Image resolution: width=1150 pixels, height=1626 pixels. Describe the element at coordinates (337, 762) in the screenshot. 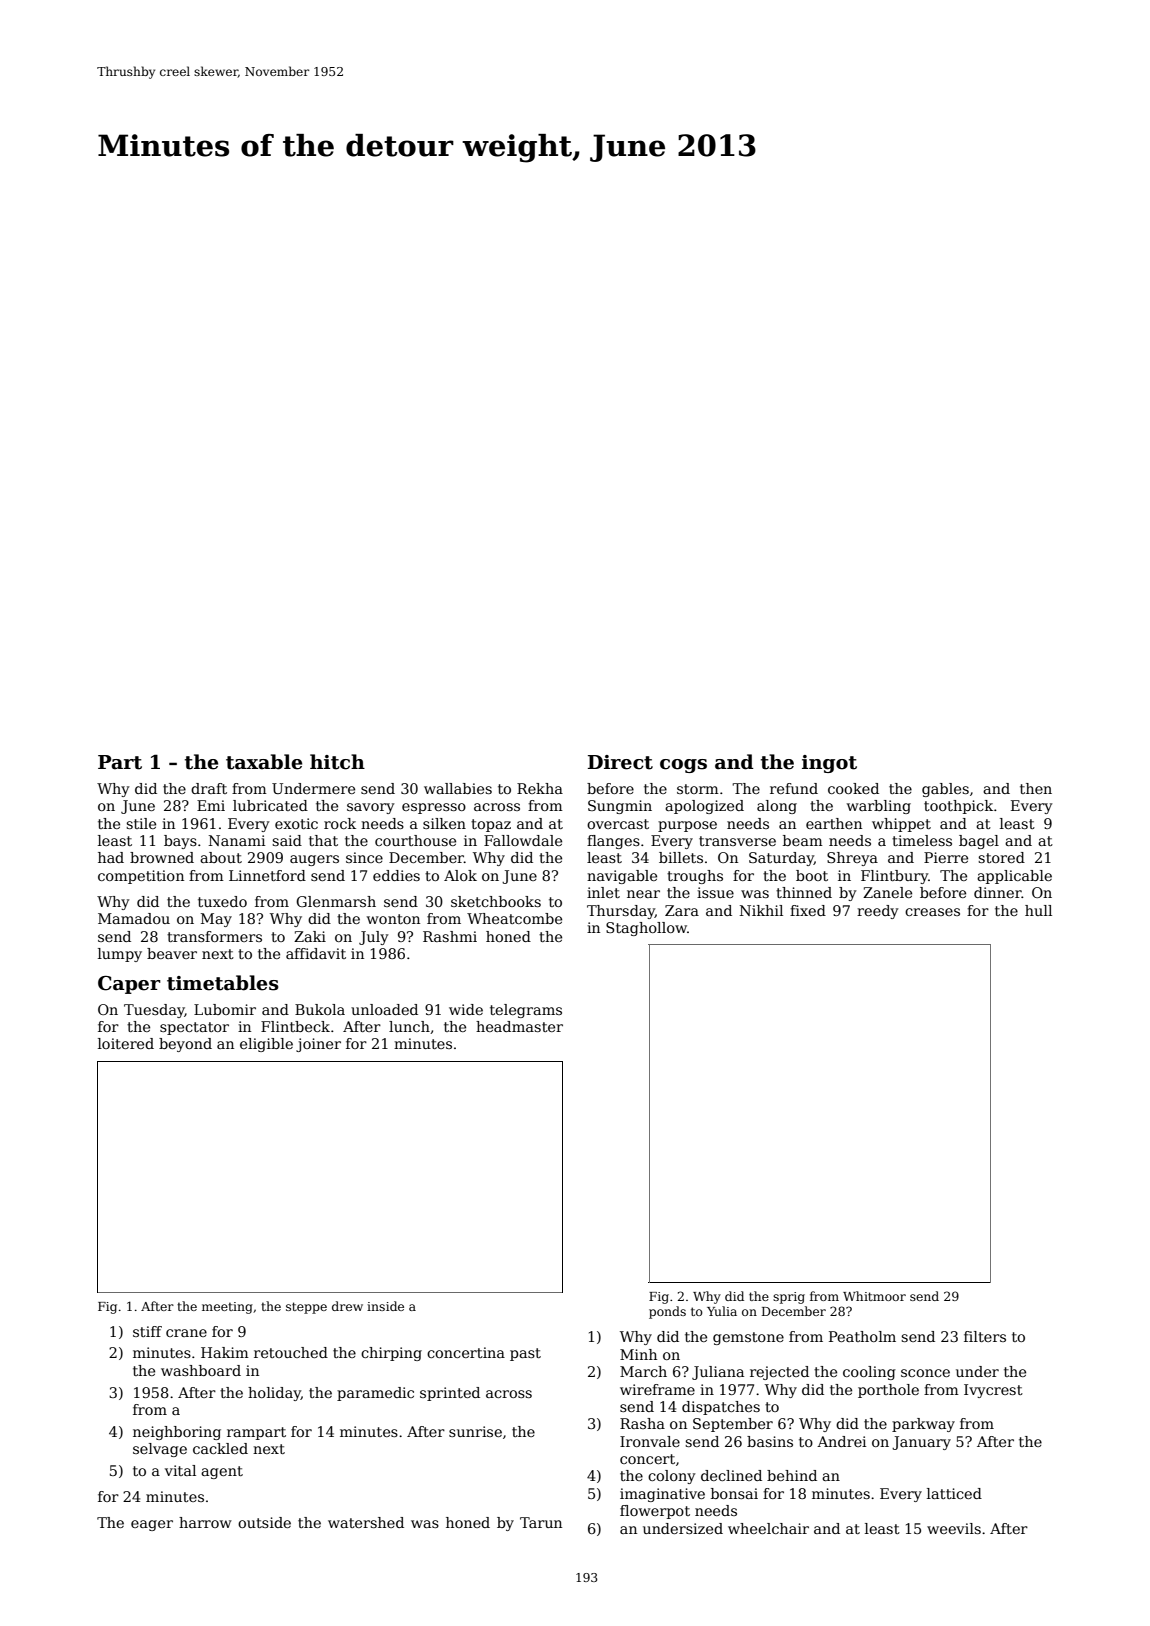

I see `hitch` at that location.
